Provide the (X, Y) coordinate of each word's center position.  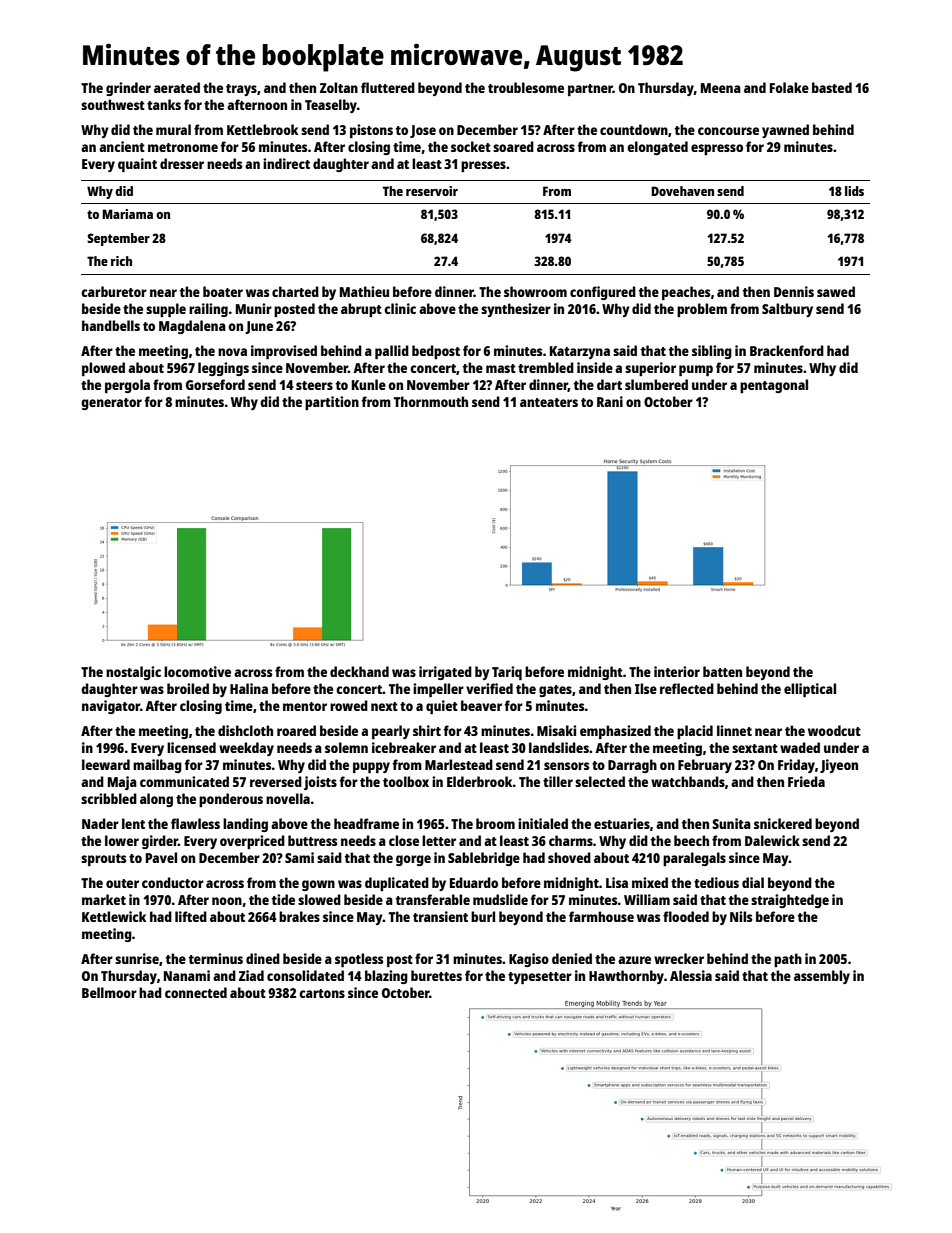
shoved (569, 857)
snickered (783, 823)
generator (111, 404)
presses (483, 166)
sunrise (137, 958)
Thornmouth (431, 401)
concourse (728, 131)
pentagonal (774, 386)
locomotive (197, 671)
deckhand (359, 671)
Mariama (127, 214)
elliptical (810, 690)
